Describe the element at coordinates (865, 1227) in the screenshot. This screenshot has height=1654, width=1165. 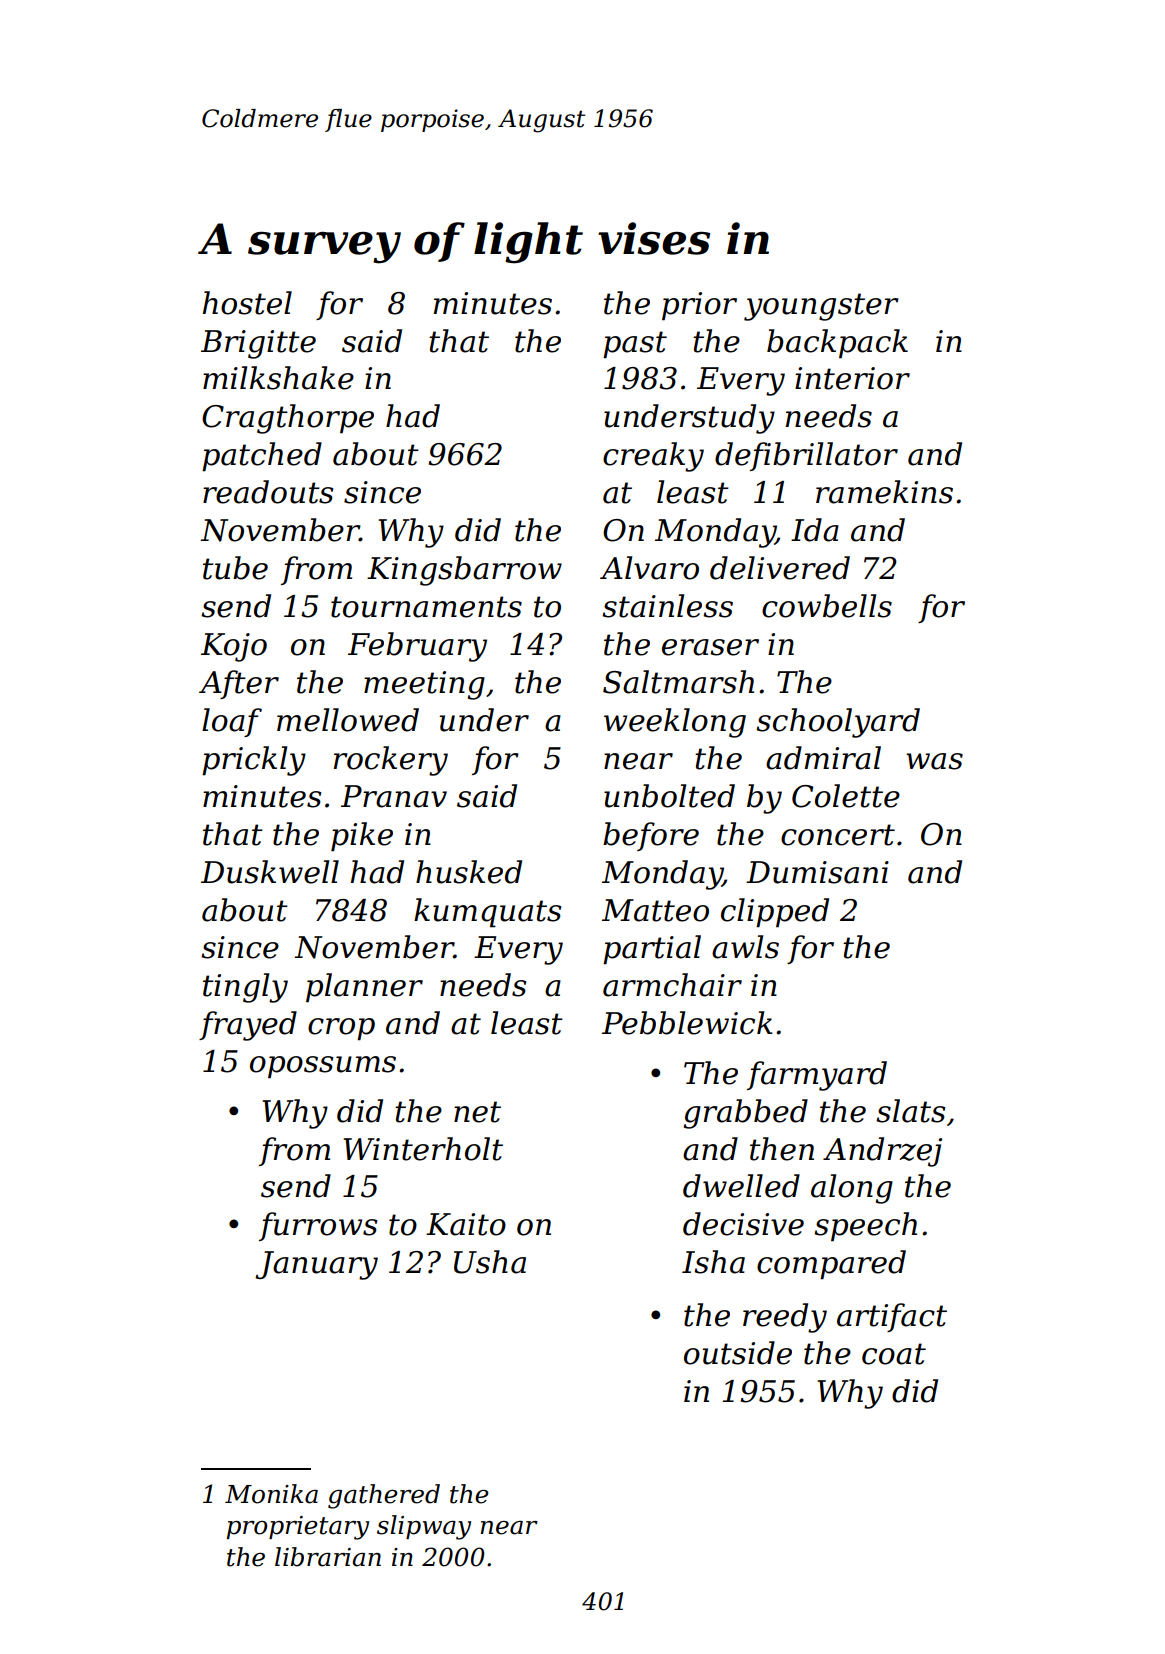
I see `speech` at that location.
